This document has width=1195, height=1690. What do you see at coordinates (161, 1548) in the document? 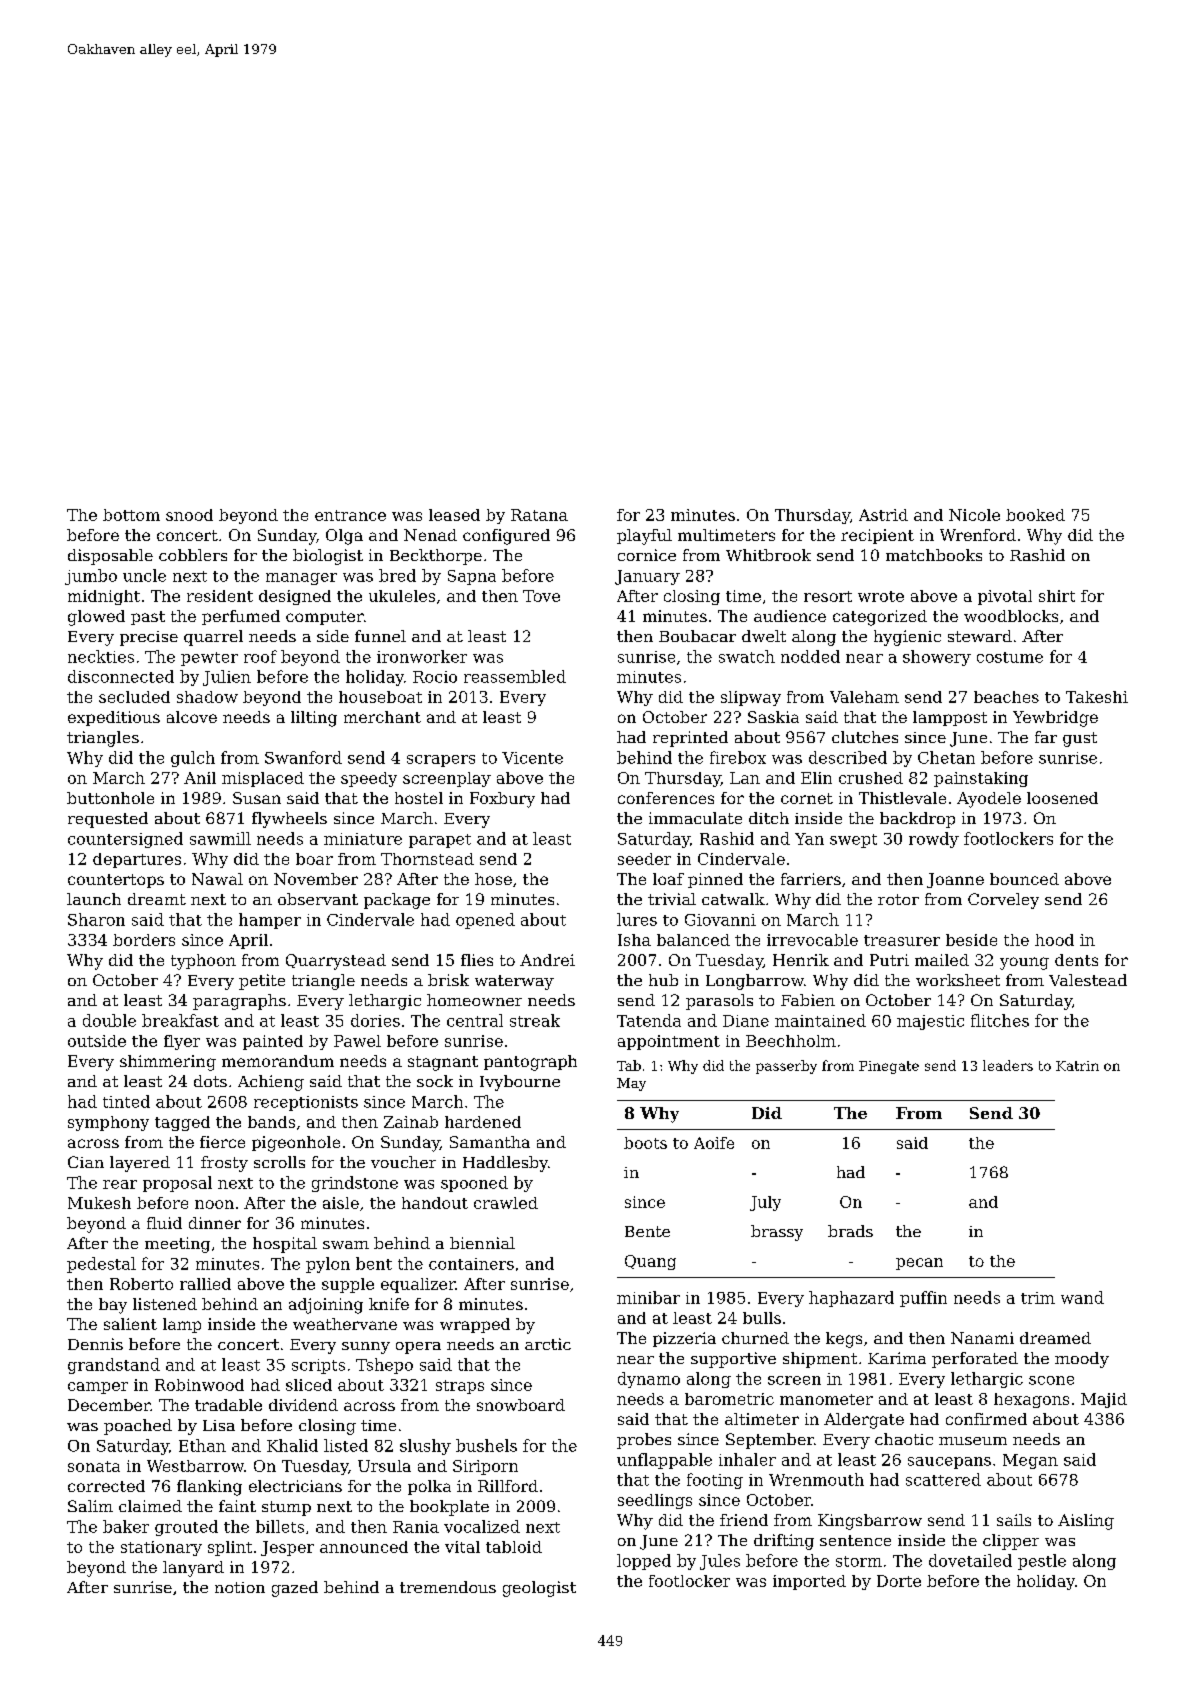
I see `stationary` at bounding box center [161, 1548].
